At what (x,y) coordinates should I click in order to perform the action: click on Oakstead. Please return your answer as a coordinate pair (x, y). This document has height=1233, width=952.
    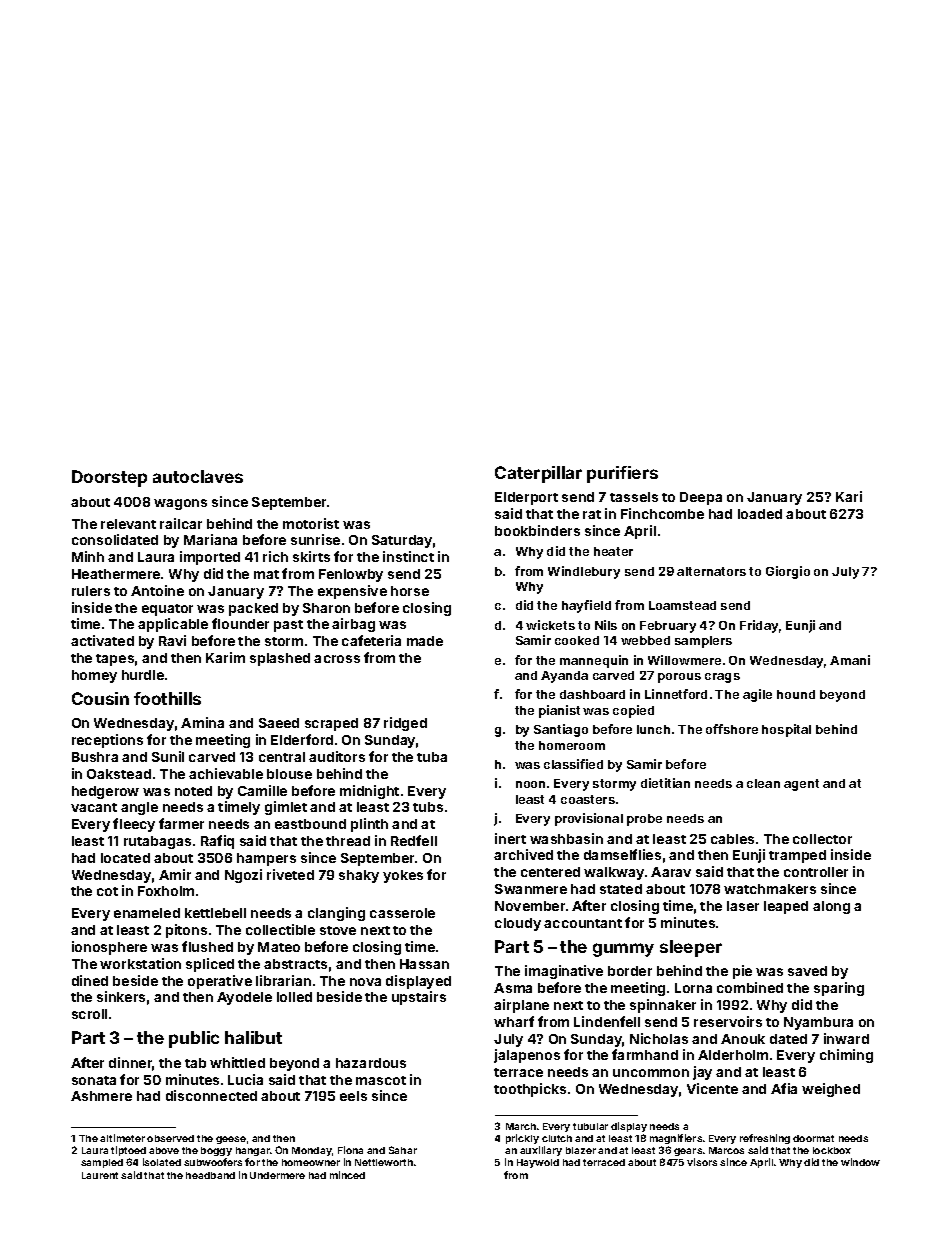
    Looking at the image, I should click on (119, 774).
